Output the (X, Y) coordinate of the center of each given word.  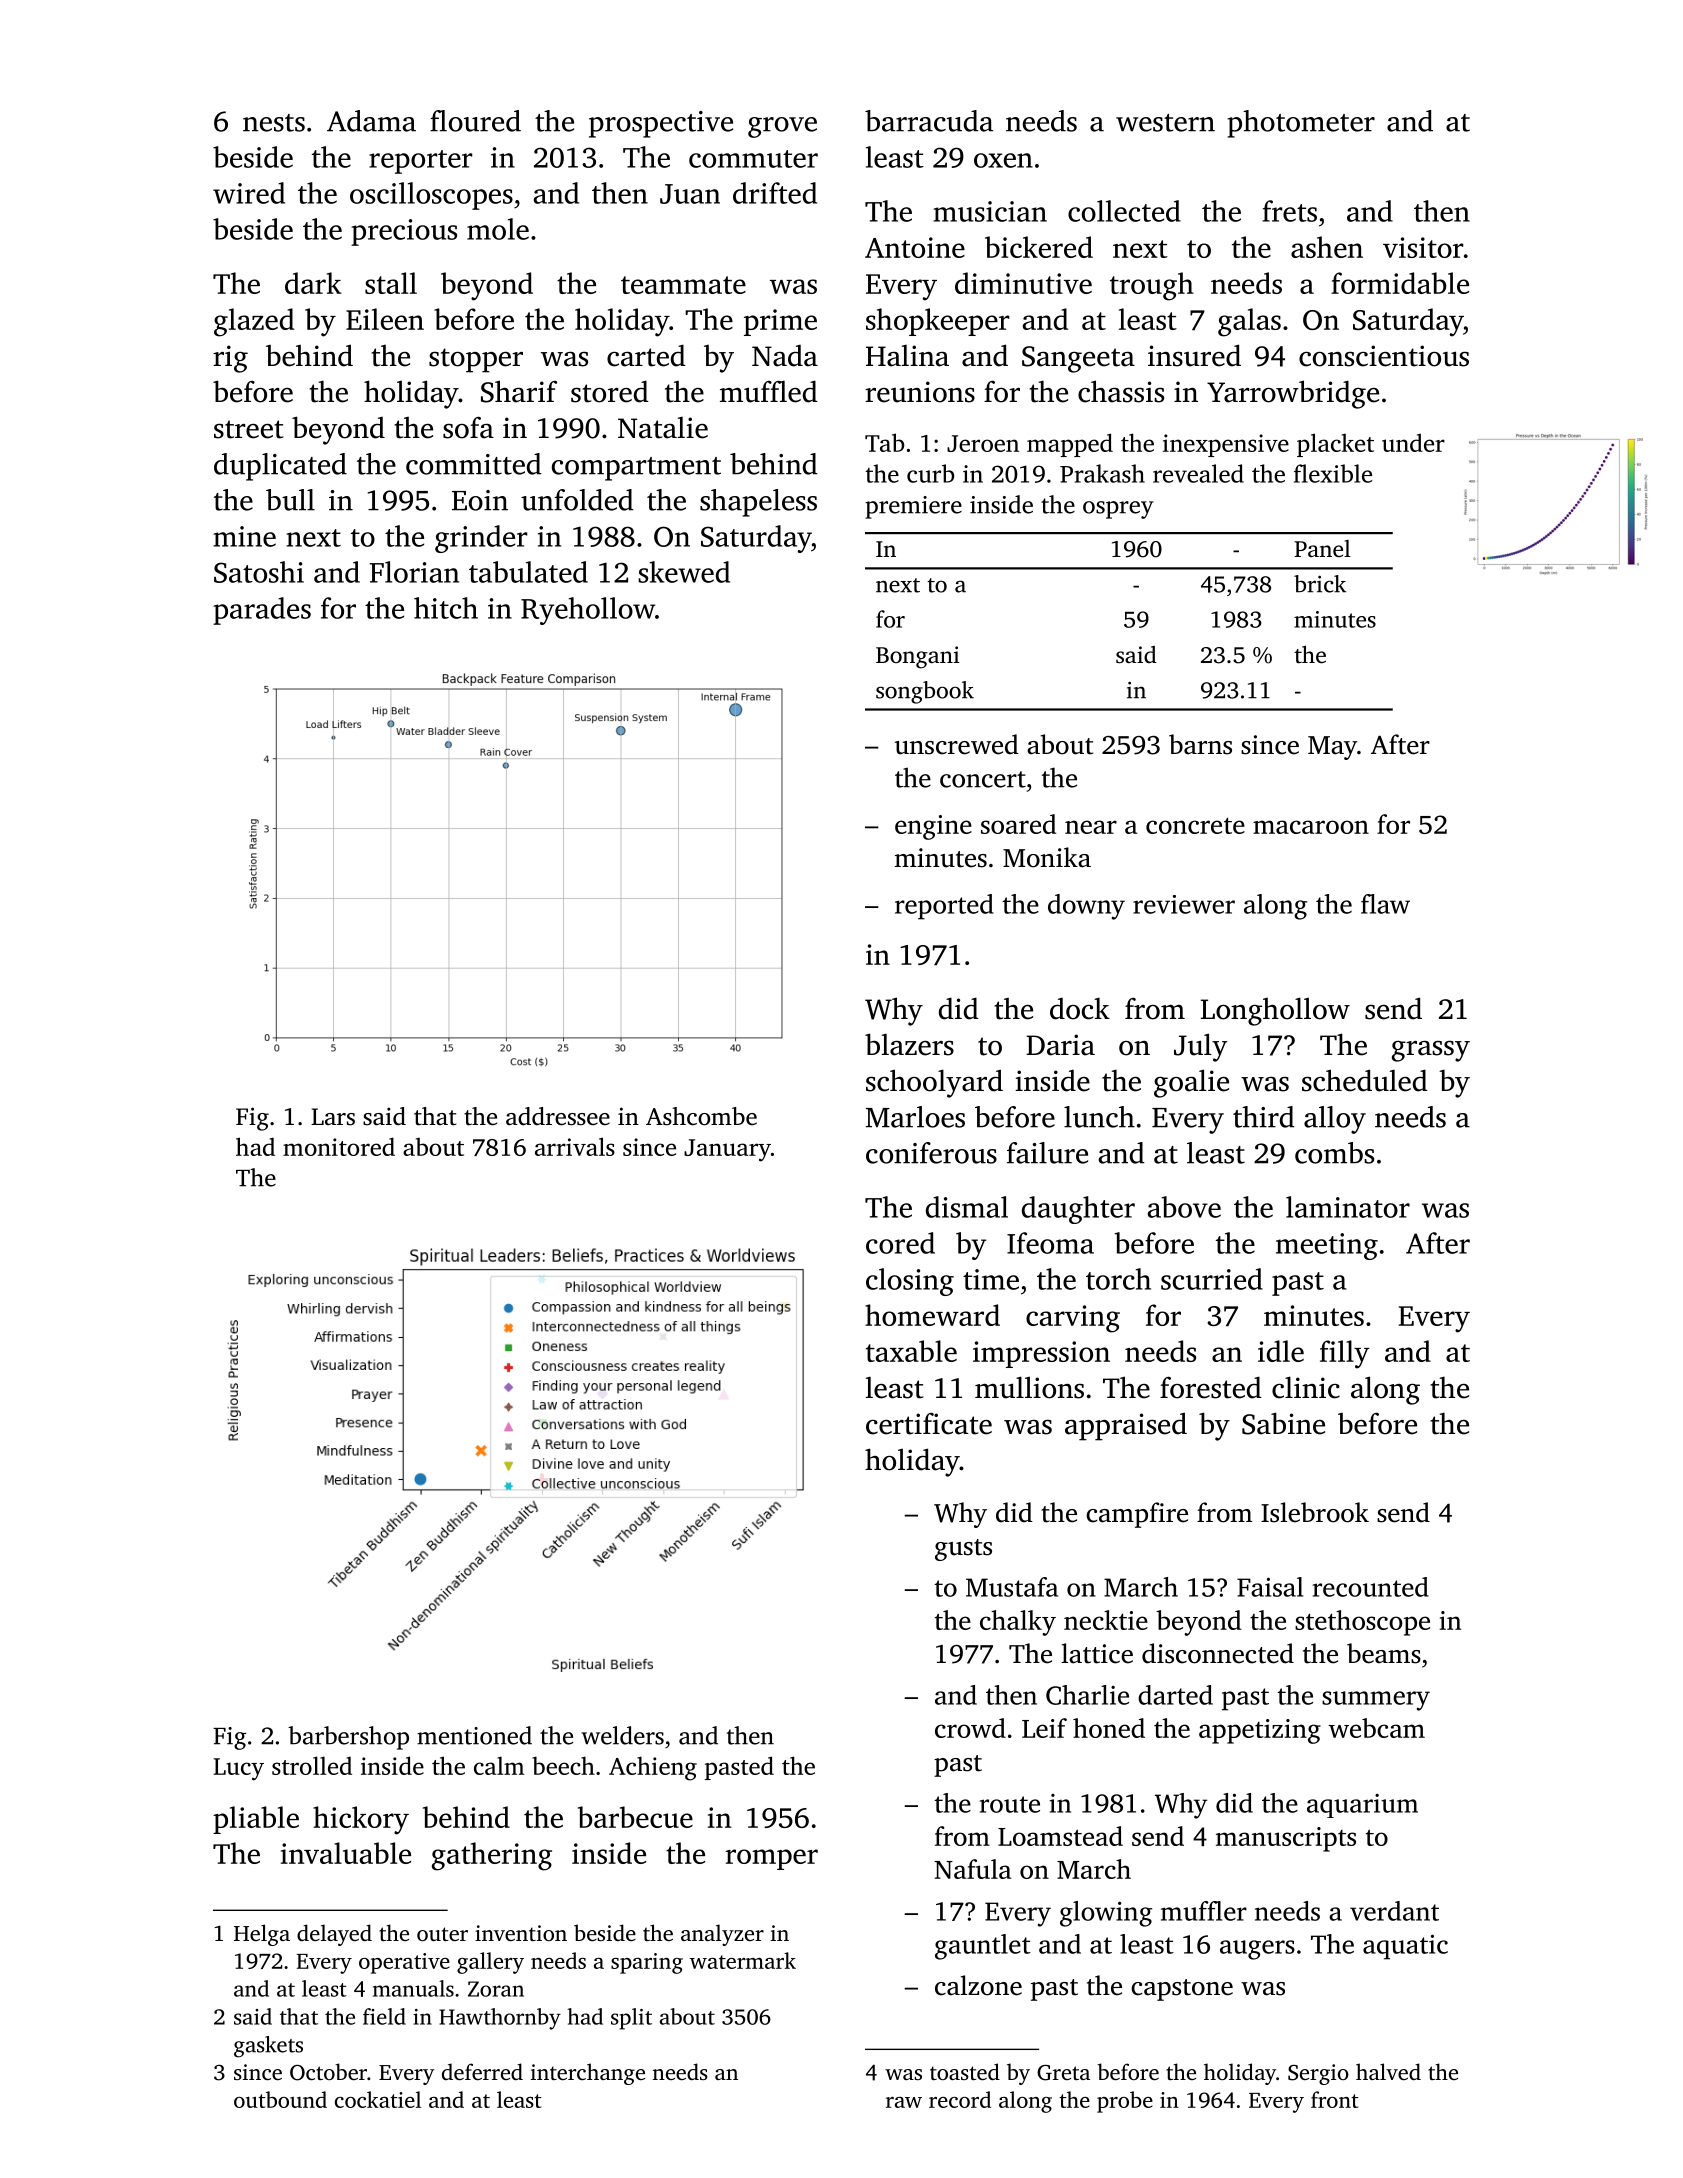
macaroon (1311, 827)
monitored (339, 1146)
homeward (932, 1315)
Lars (333, 1117)
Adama (371, 121)
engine (933, 827)
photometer (1301, 124)
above (1184, 1207)
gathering (492, 1856)
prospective (661, 124)
